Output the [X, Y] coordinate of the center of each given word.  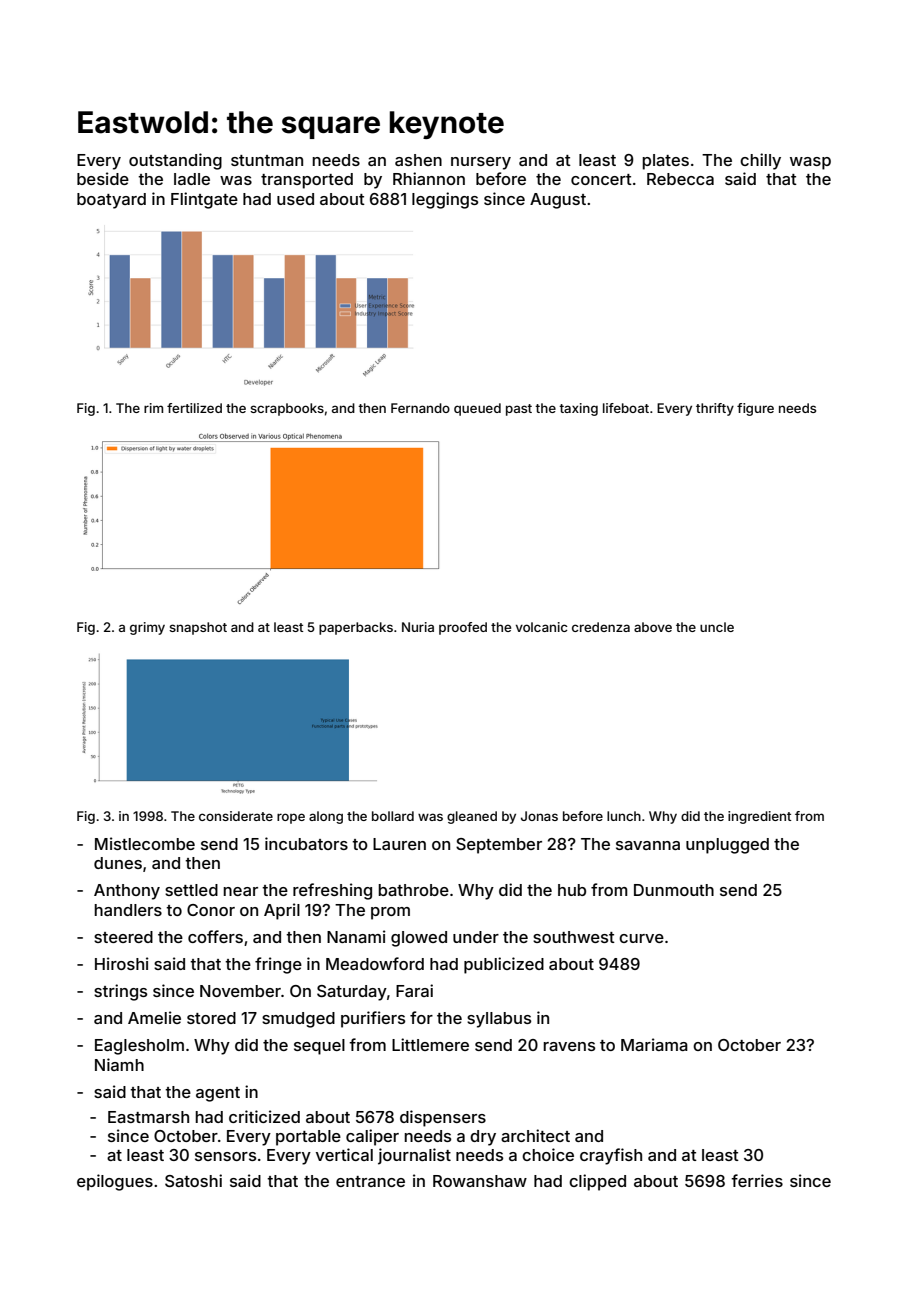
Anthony [127, 892]
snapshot [198, 628]
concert [601, 179]
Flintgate [204, 200]
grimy [147, 628]
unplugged [727, 846]
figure [755, 409]
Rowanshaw [480, 1181]
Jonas [539, 816]
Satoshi [193, 1180]
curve [641, 938]
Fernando [420, 408]
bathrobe [414, 890]
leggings [445, 200]
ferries [757, 1180]
